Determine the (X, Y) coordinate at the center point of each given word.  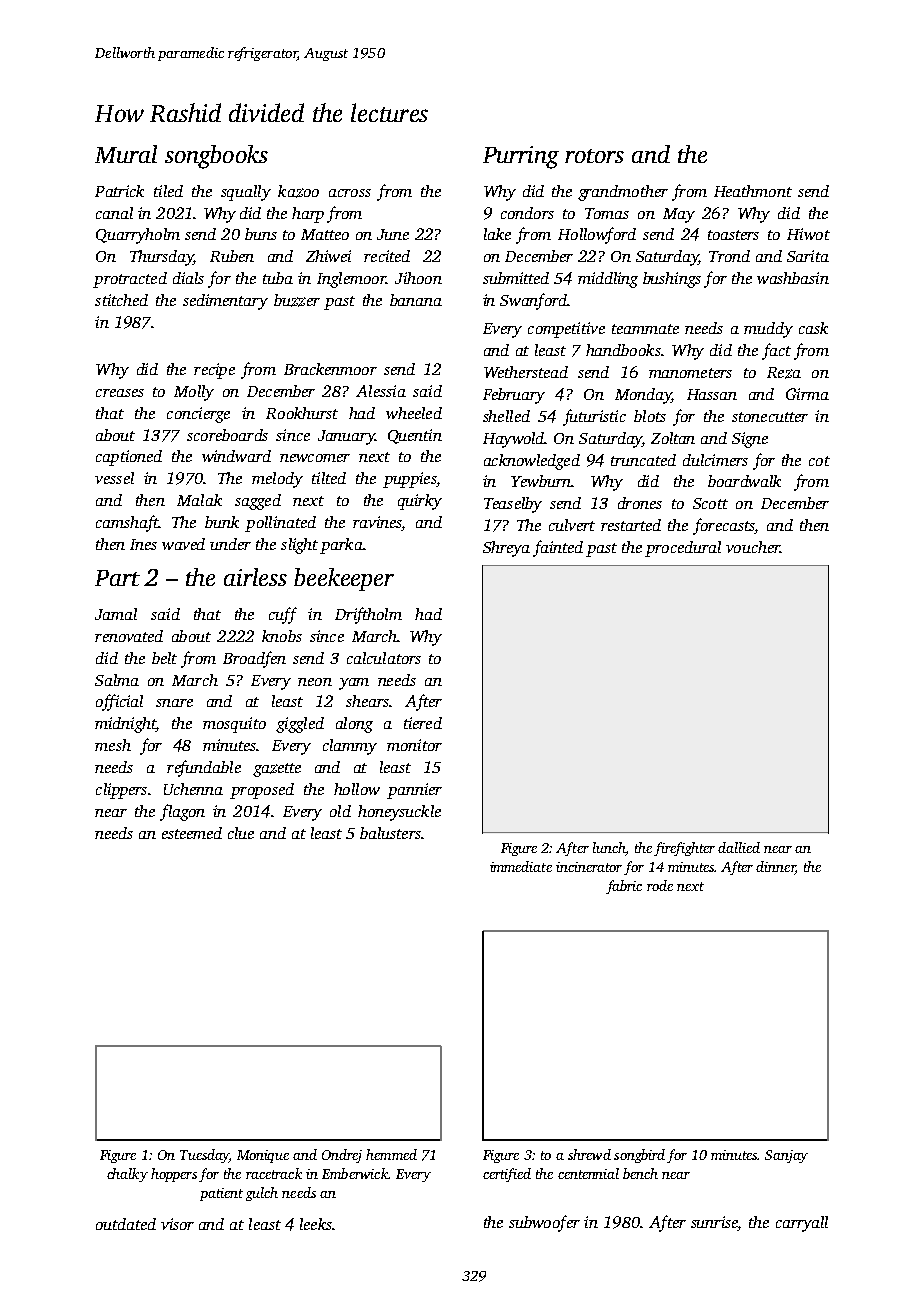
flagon (182, 812)
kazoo (298, 191)
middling (608, 280)
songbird (639, 1156)
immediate (521, 866)
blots (650, 416)
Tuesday (204, 1156)
